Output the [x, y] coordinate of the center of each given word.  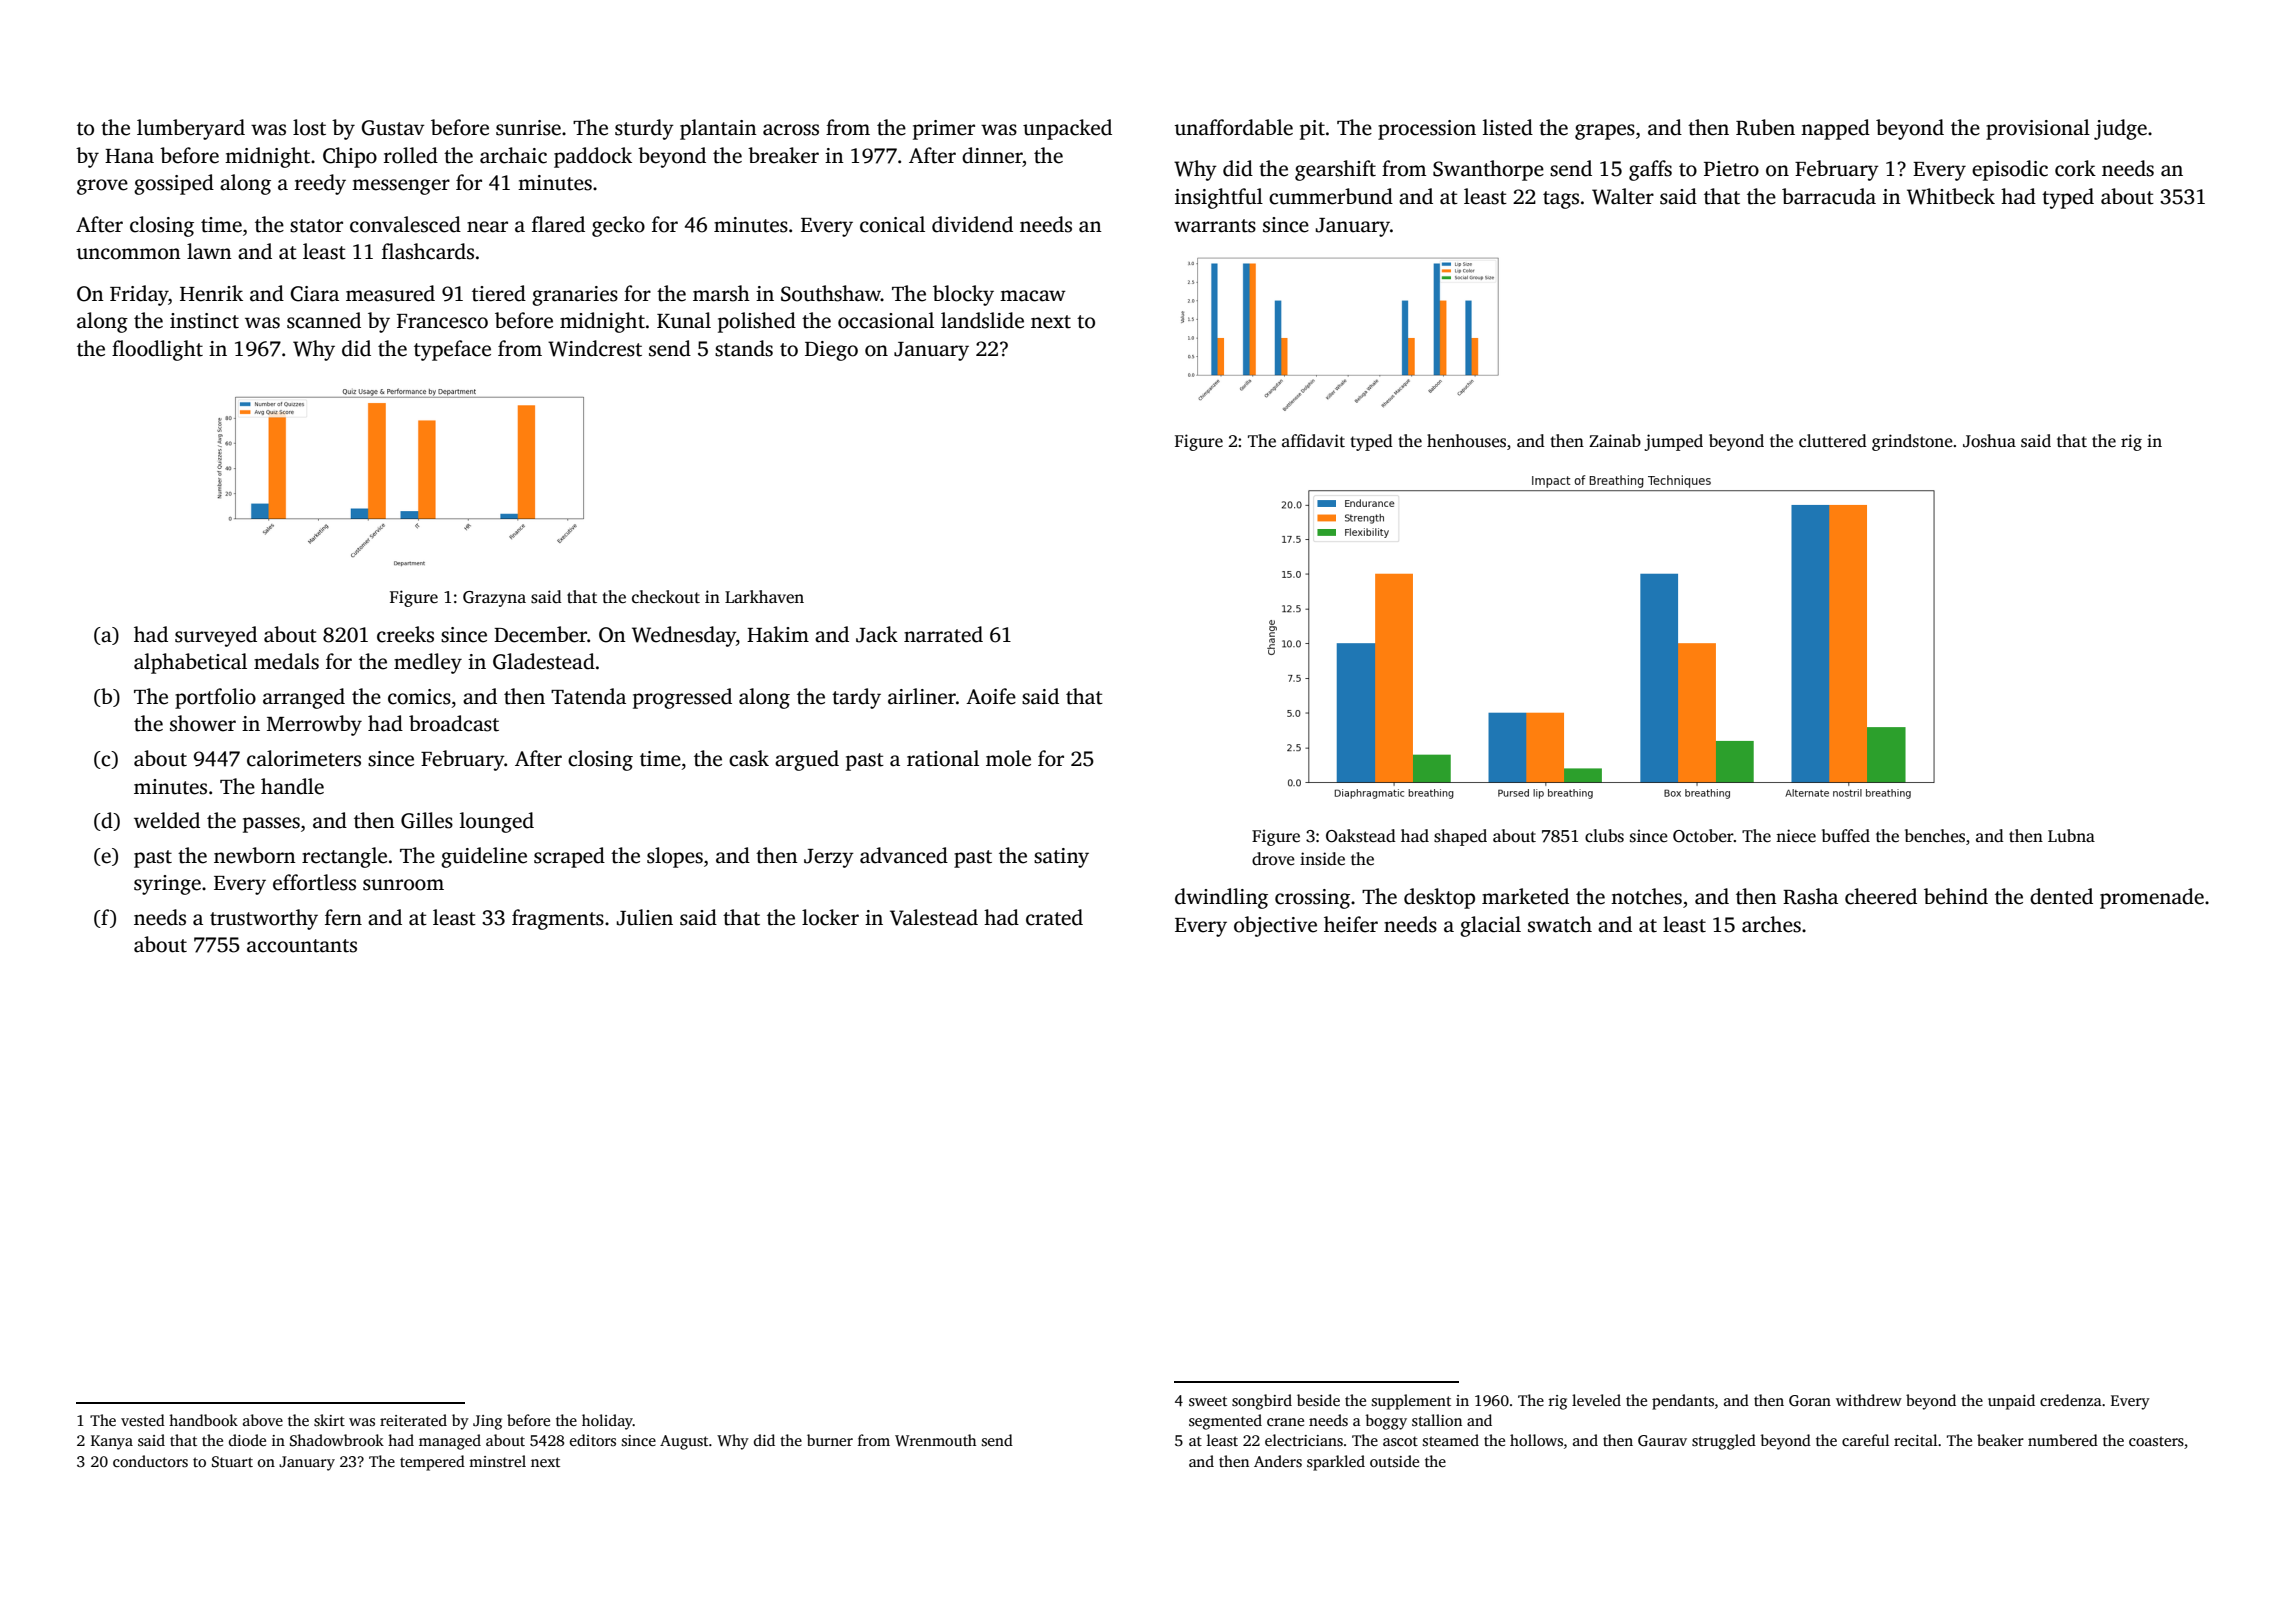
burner [830, 1440]
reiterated [413, 1420]
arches [1771, 924]
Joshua [1989, 441]
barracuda [1829, 196]
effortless [314, 882]
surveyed [216, 636]
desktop [1439, 898]
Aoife [991, 696]
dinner [992, 155]
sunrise [528, 128]
